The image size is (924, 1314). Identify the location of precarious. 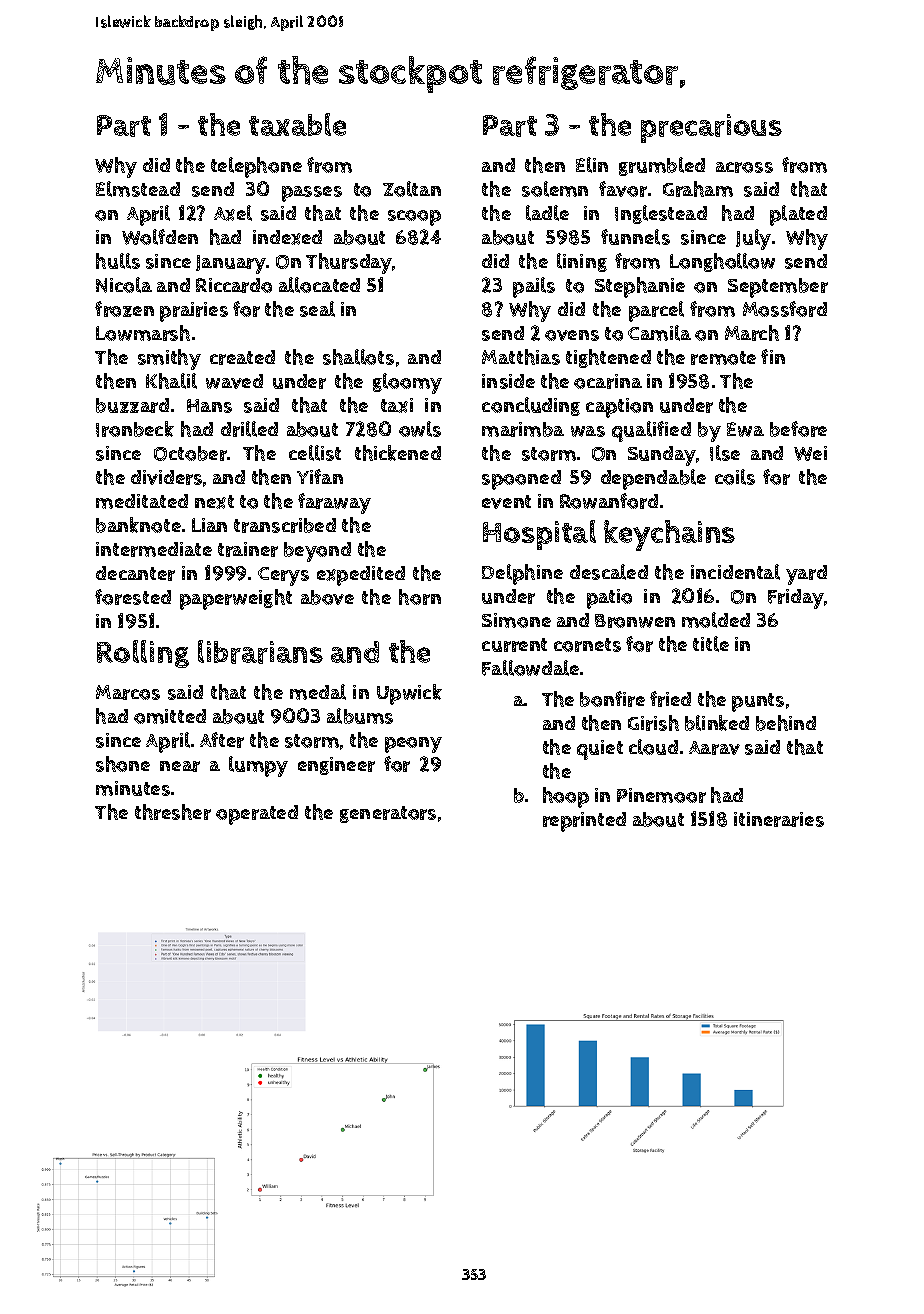
(711, 128).
